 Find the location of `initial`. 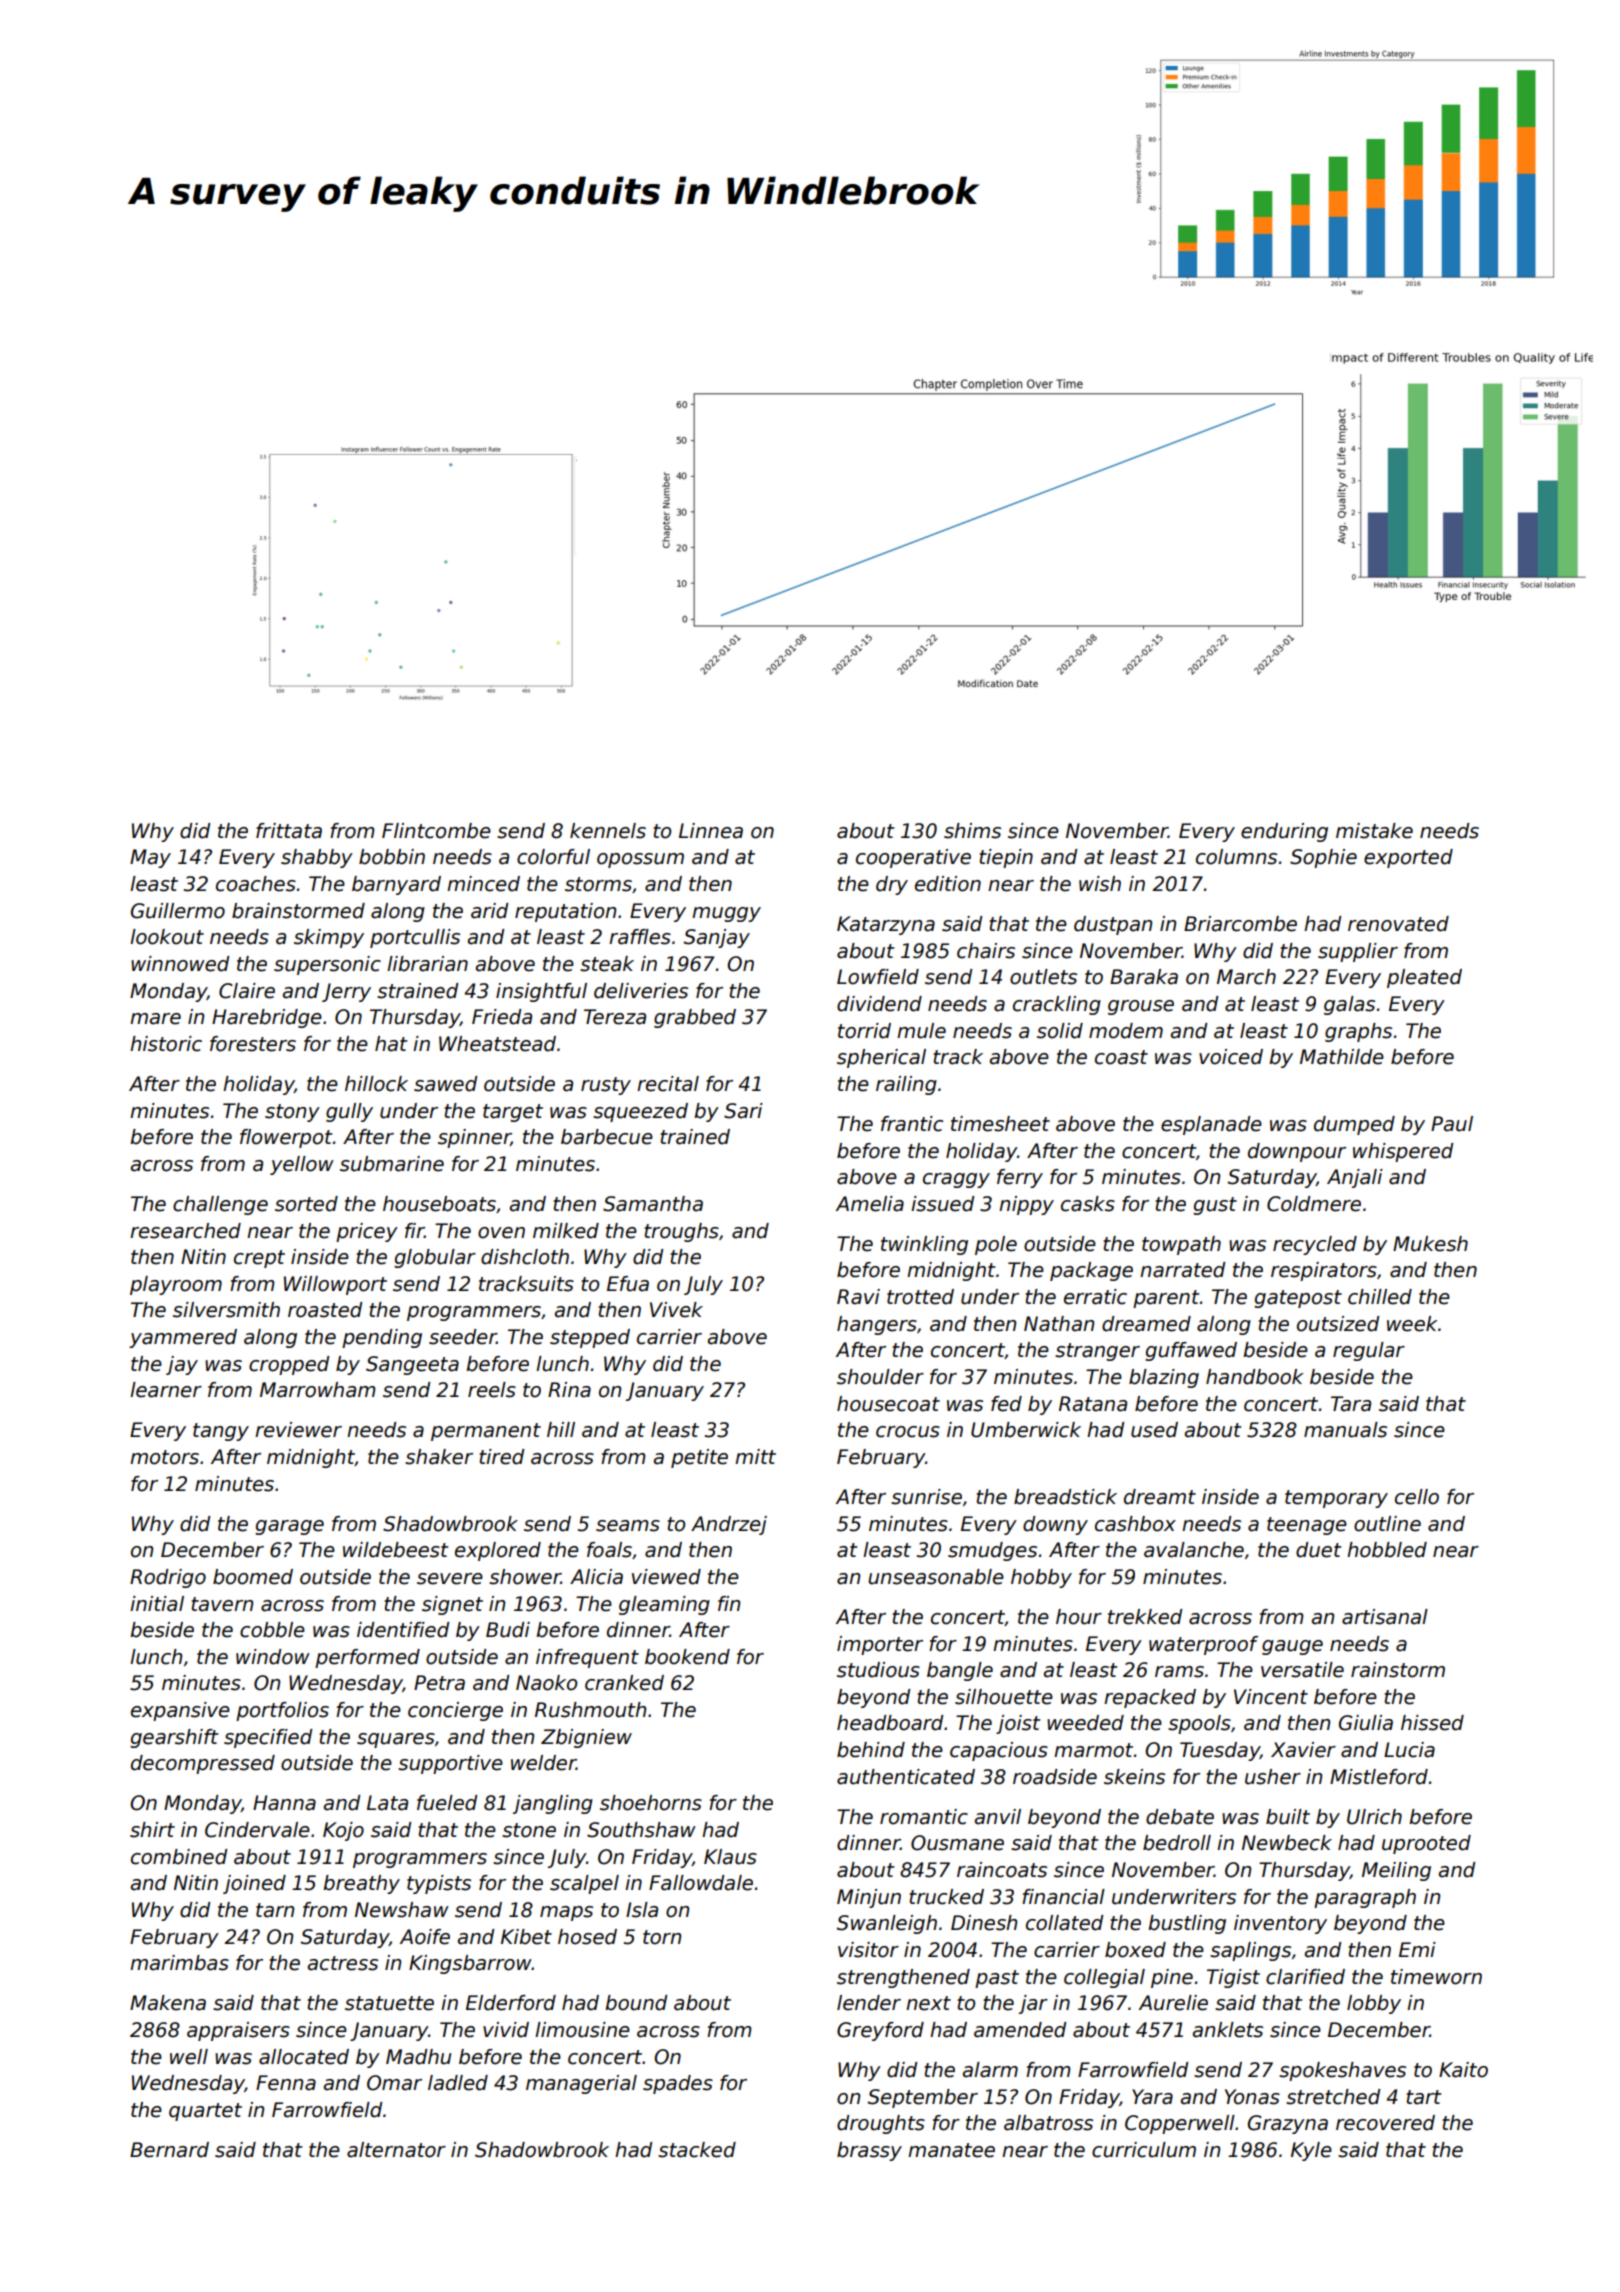

initial is located at coordinates (157, 1604).
